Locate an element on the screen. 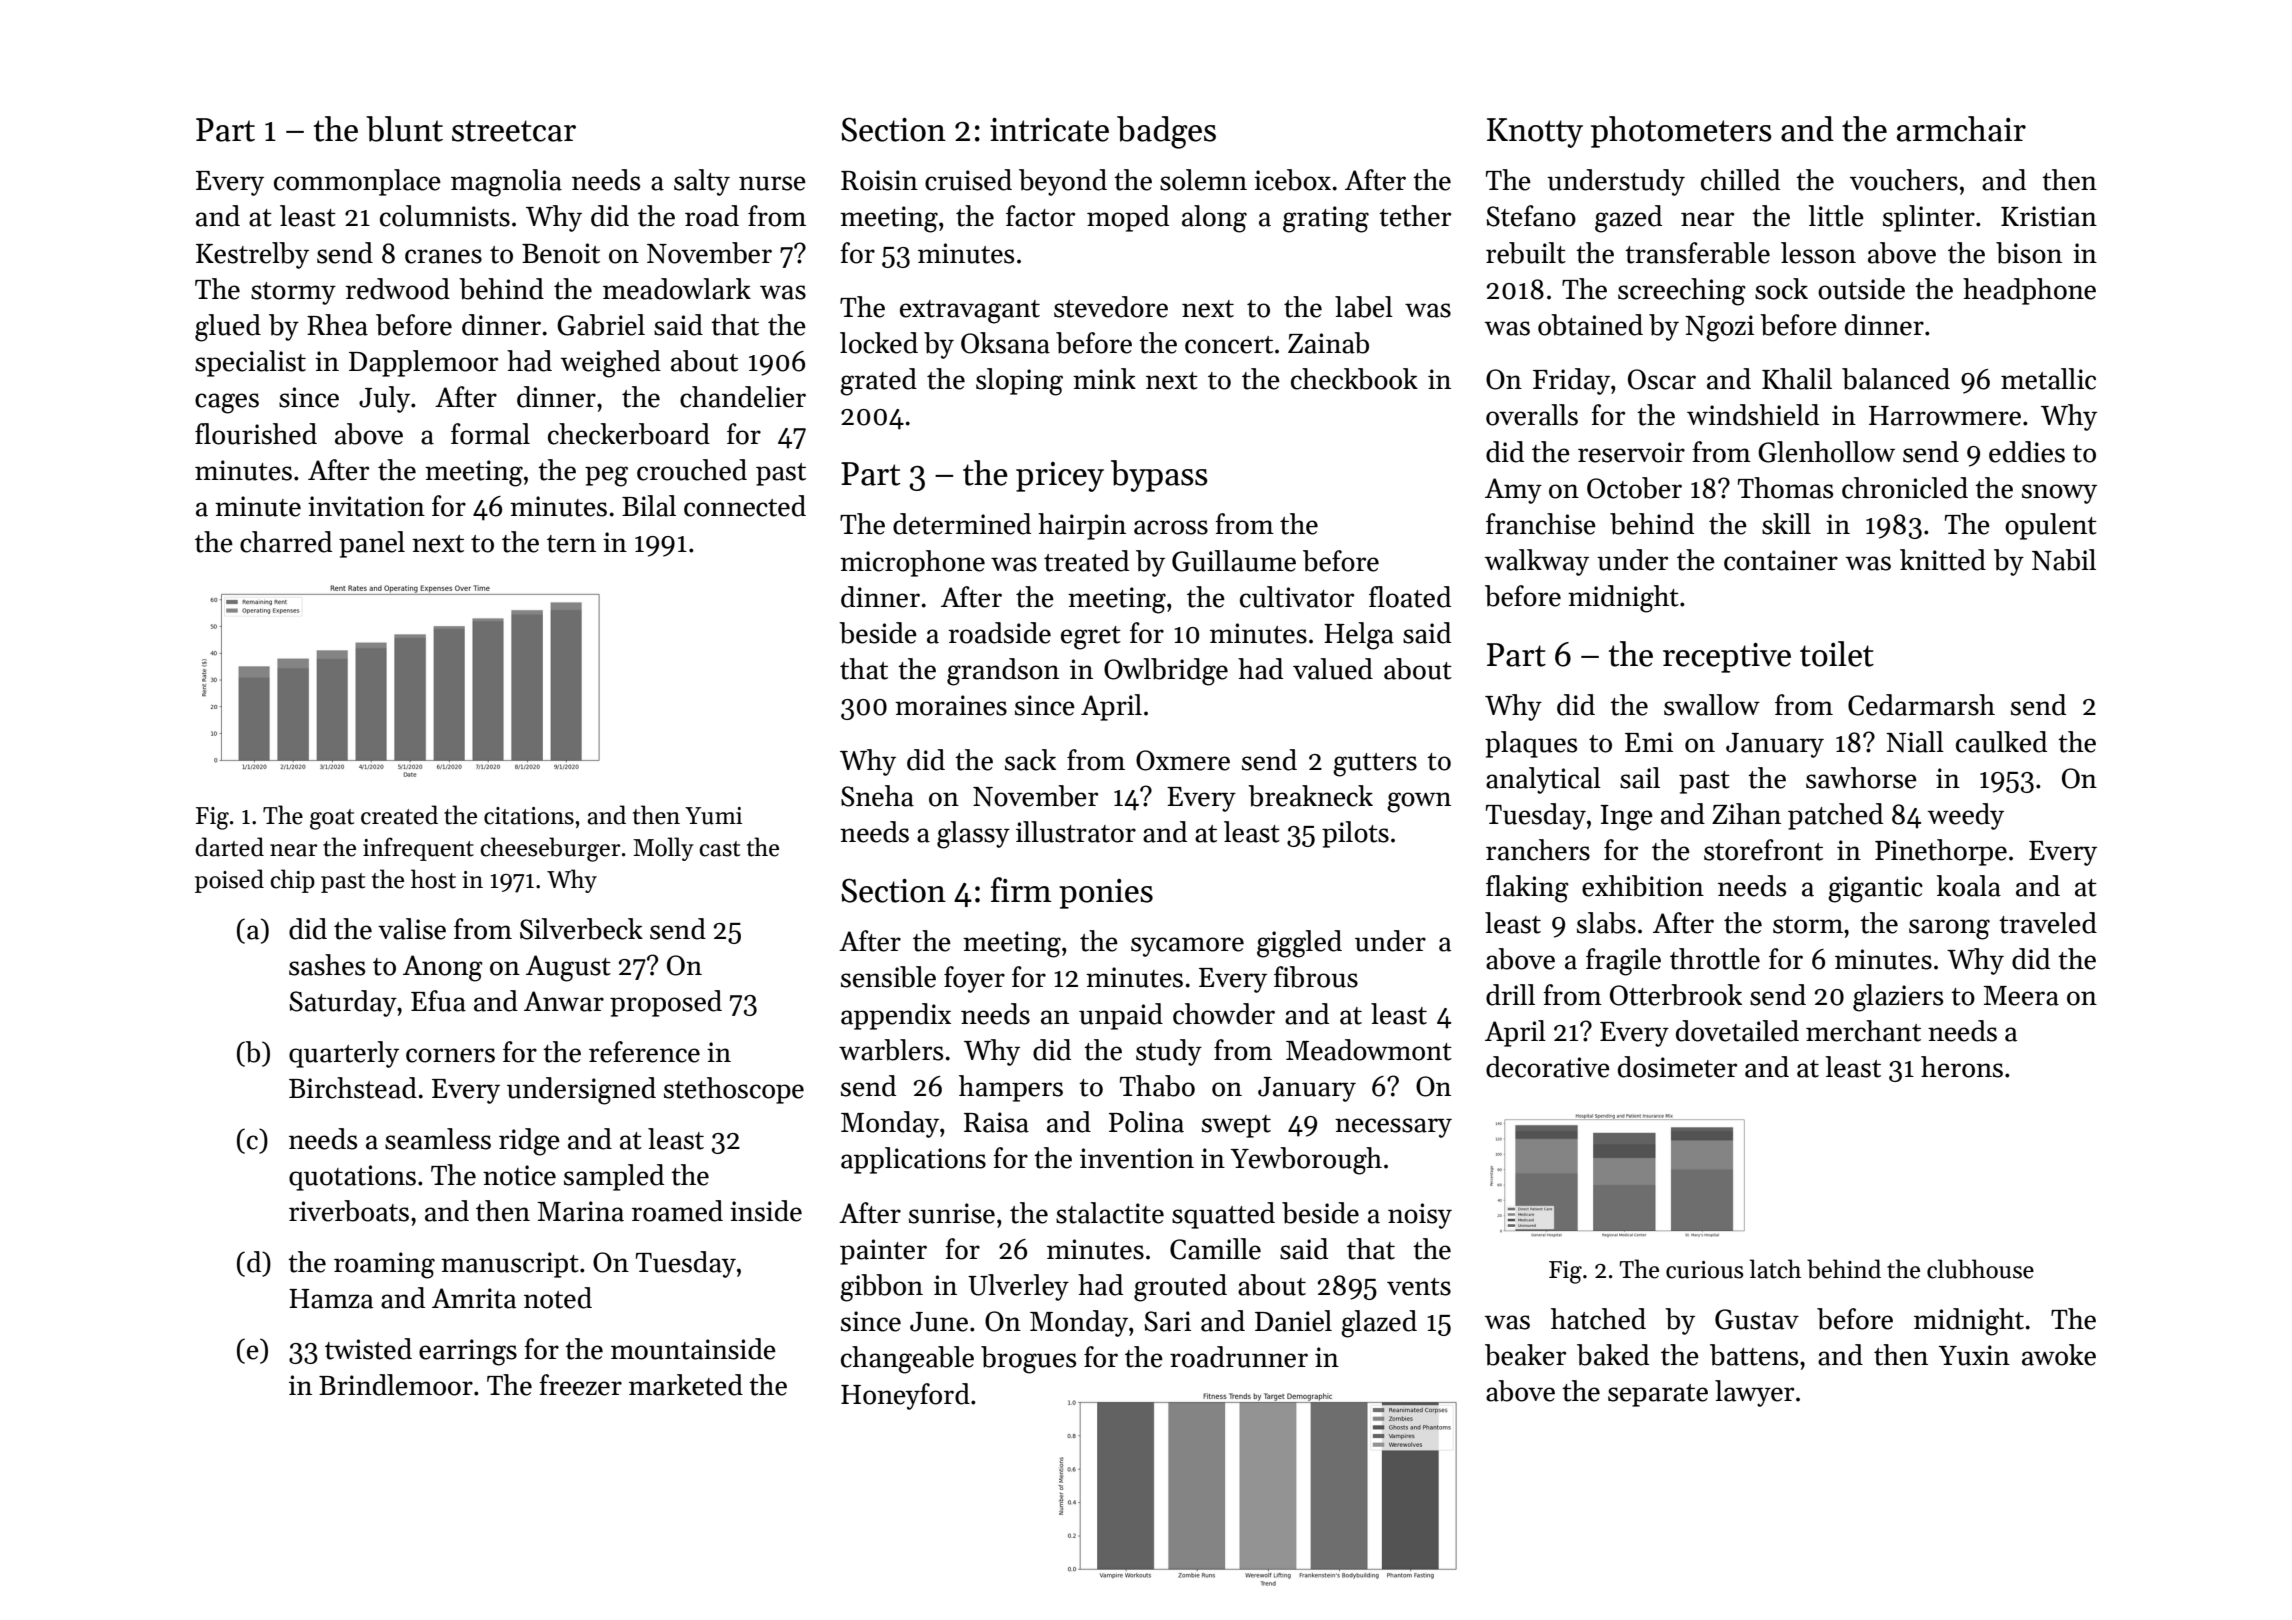 The height and width of the screenshot is (1620, 2292). Marina is located at coordinates (580, 1211).
